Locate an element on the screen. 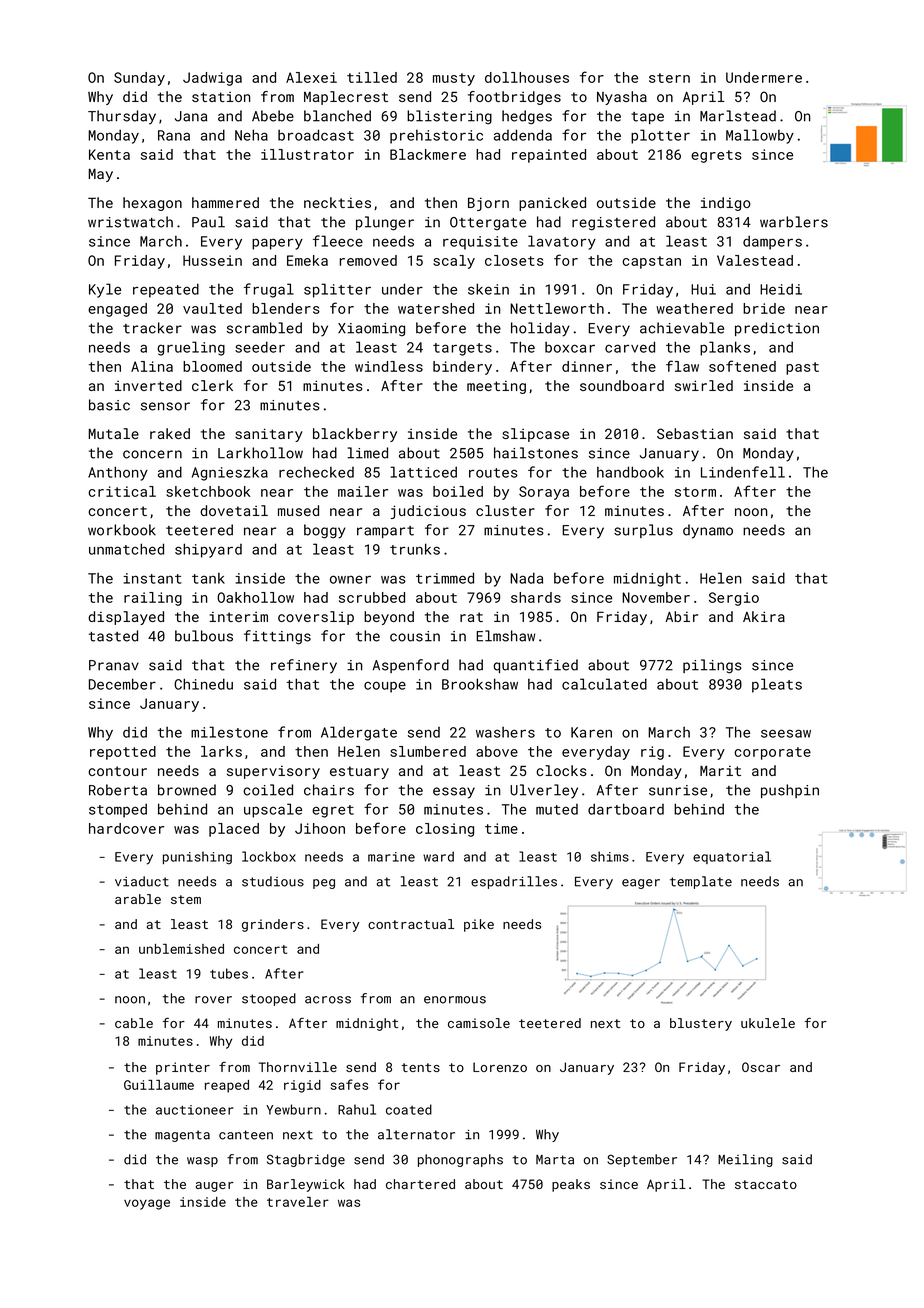  Kenta is located at coordinates (109, 154).
